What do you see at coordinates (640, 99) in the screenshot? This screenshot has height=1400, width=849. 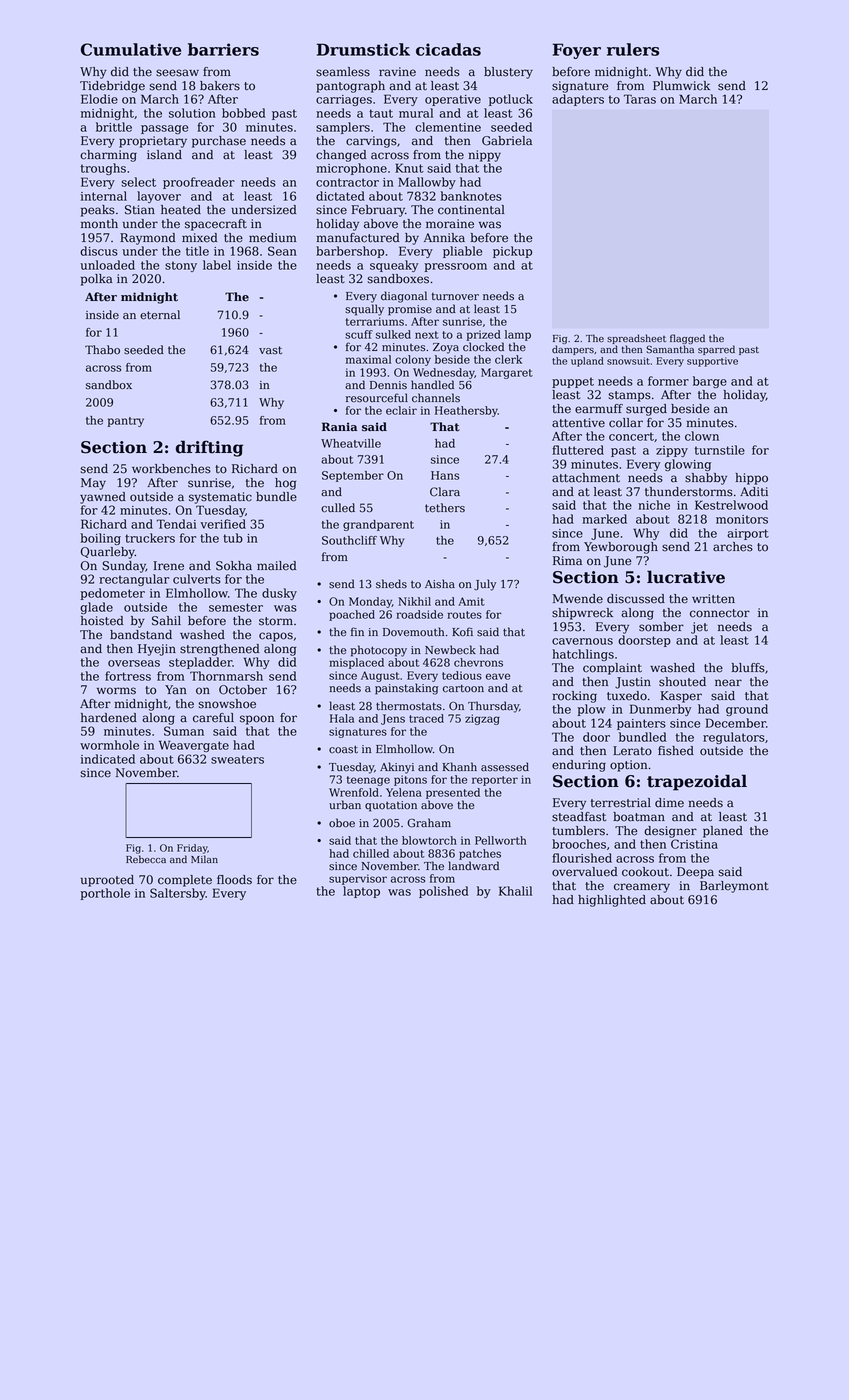 I see `Taras` at bounding box center [640, 99].
